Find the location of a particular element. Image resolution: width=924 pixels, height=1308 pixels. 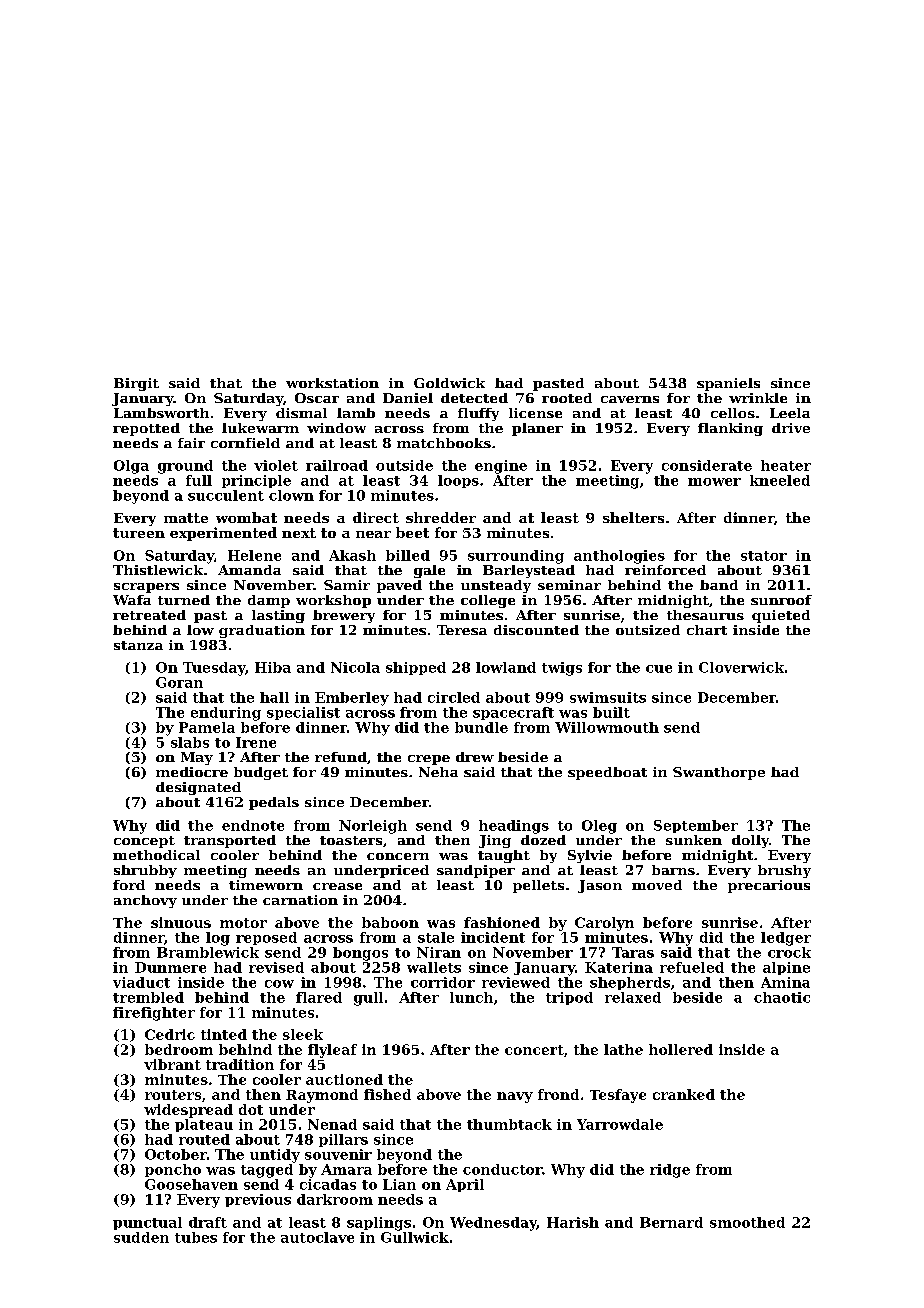

spaniels is located at coordinates (728, 384).
